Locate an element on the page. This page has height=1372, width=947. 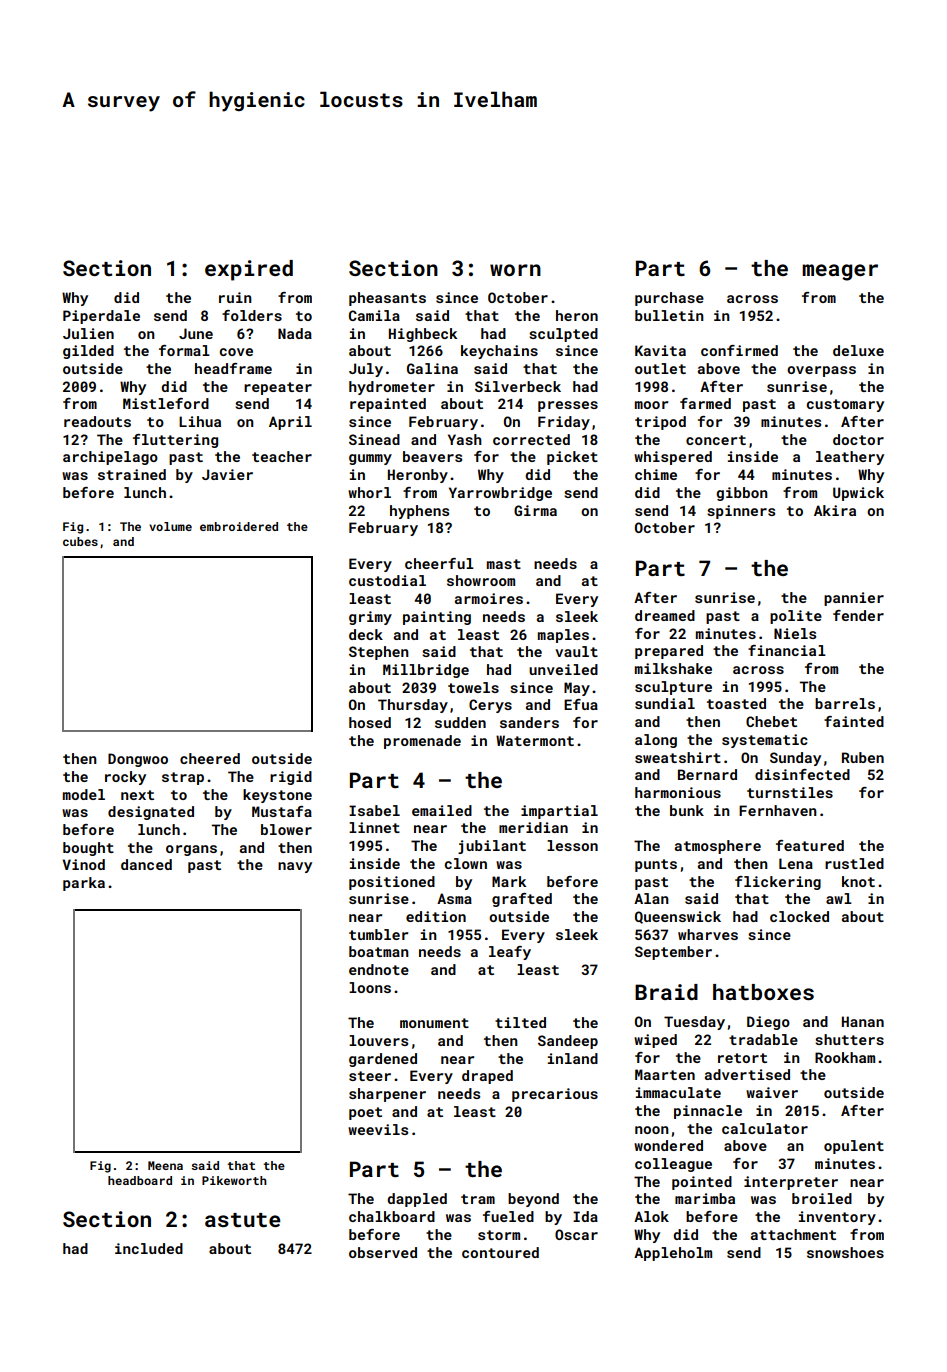
loons is located at coordinates (370, 987).
